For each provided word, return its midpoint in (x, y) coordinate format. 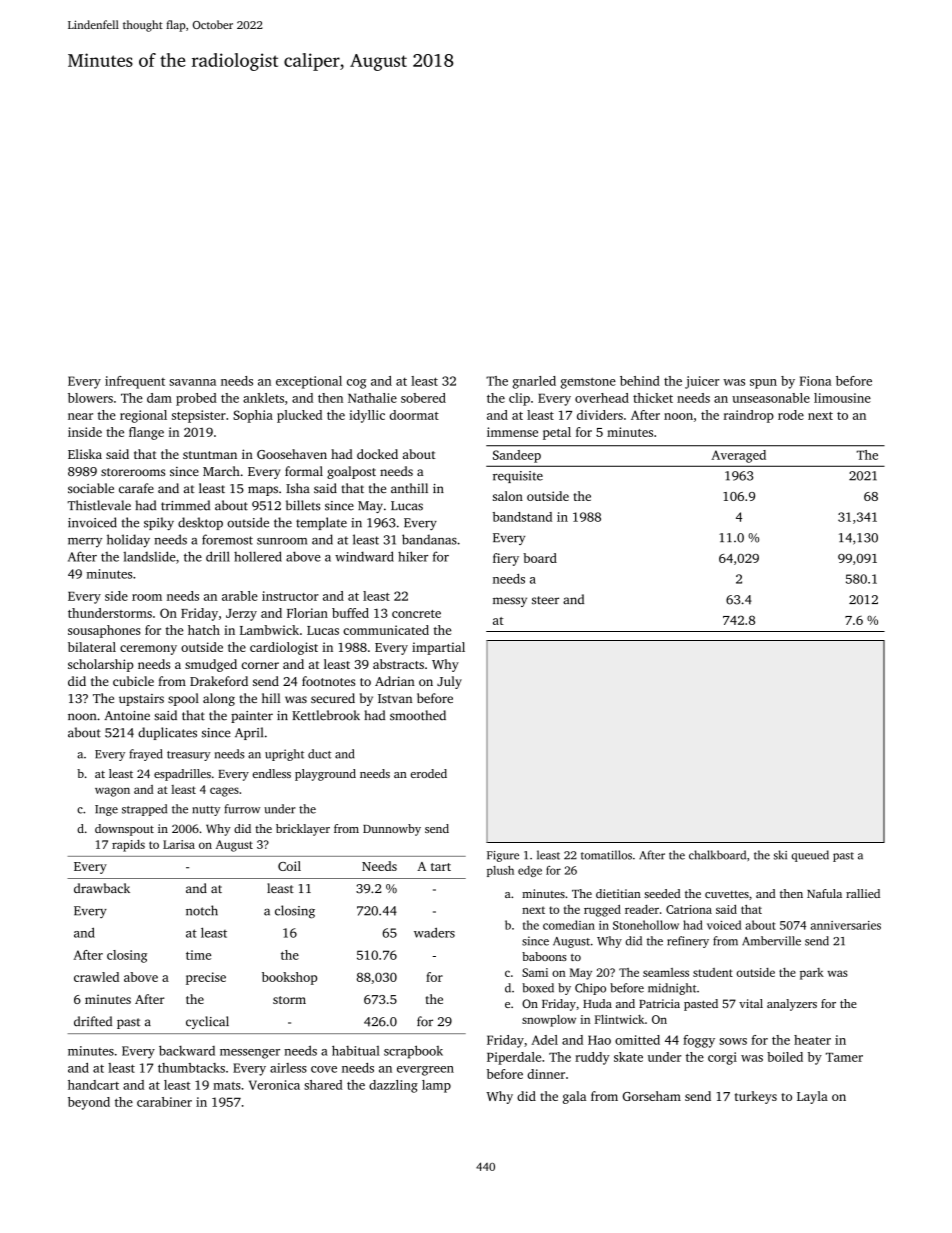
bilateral (92, 647)
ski (780, 855)
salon (508, 496)
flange (146, 433)
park (812, 974)
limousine (842, 398)
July (449, 682)
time (198, 955)
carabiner (164, 1102)
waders (434, 932)
